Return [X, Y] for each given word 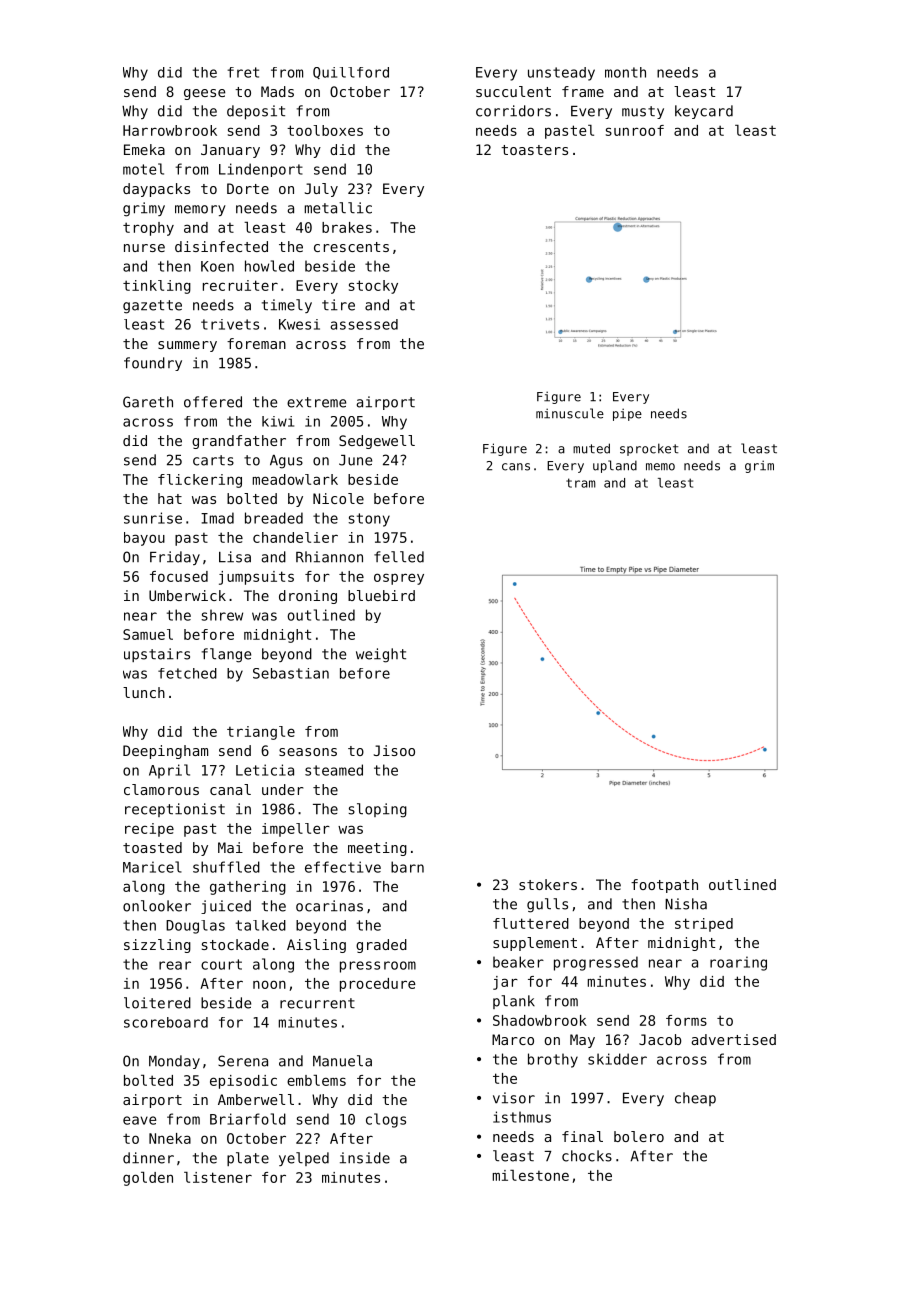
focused [179, 576]
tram [581, 483]
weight [381, 655]
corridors [513, 111]
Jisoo [394, 750]
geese [204, 94]
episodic [243, 1082]
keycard [704, 112]
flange [226, 655]
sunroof [635, 130]
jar [505, 983]
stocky [373, 287]
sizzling [157, 946]
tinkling [157, 287]
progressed [596, 963]
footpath [664, 886]
